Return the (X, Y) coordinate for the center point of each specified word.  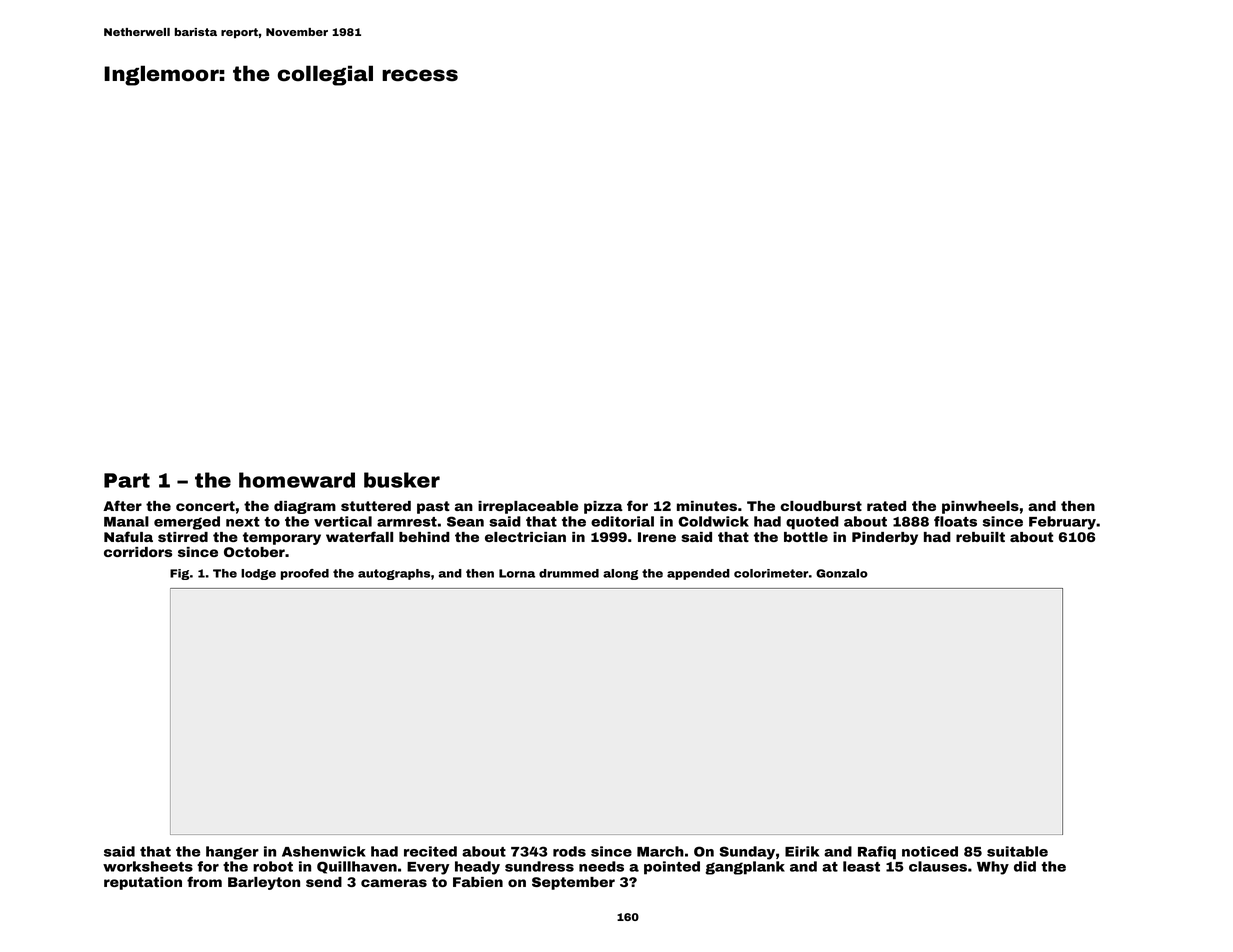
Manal (126, 521)
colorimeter (771, 573)
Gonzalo (842, 573)
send (324, 882)
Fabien (478, 882)
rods (569, 851)
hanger (232, 853)
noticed (930, 851)
